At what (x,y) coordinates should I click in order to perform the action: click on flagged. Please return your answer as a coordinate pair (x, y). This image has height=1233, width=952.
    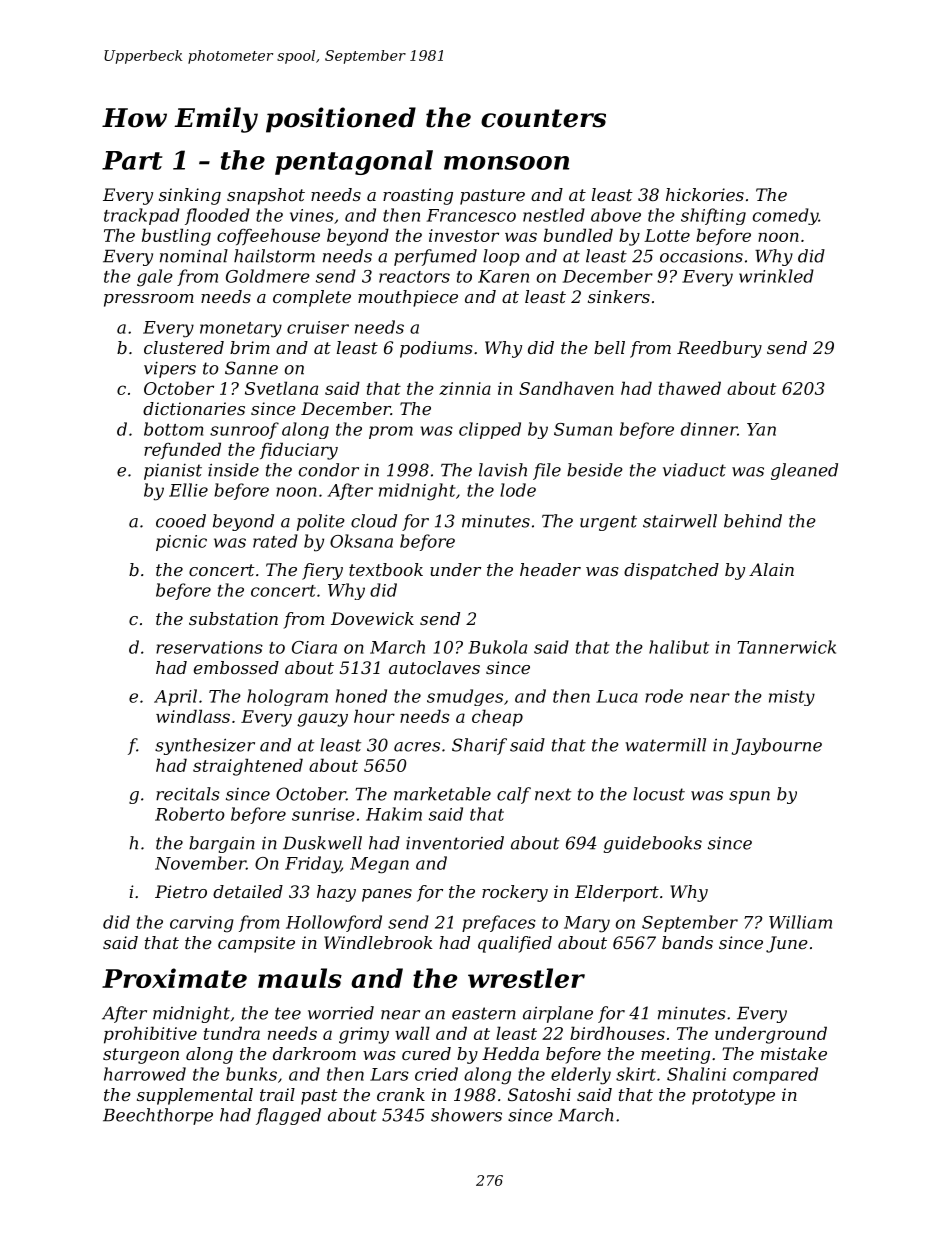
    Looking at the image, I should click on (288, 1116).
